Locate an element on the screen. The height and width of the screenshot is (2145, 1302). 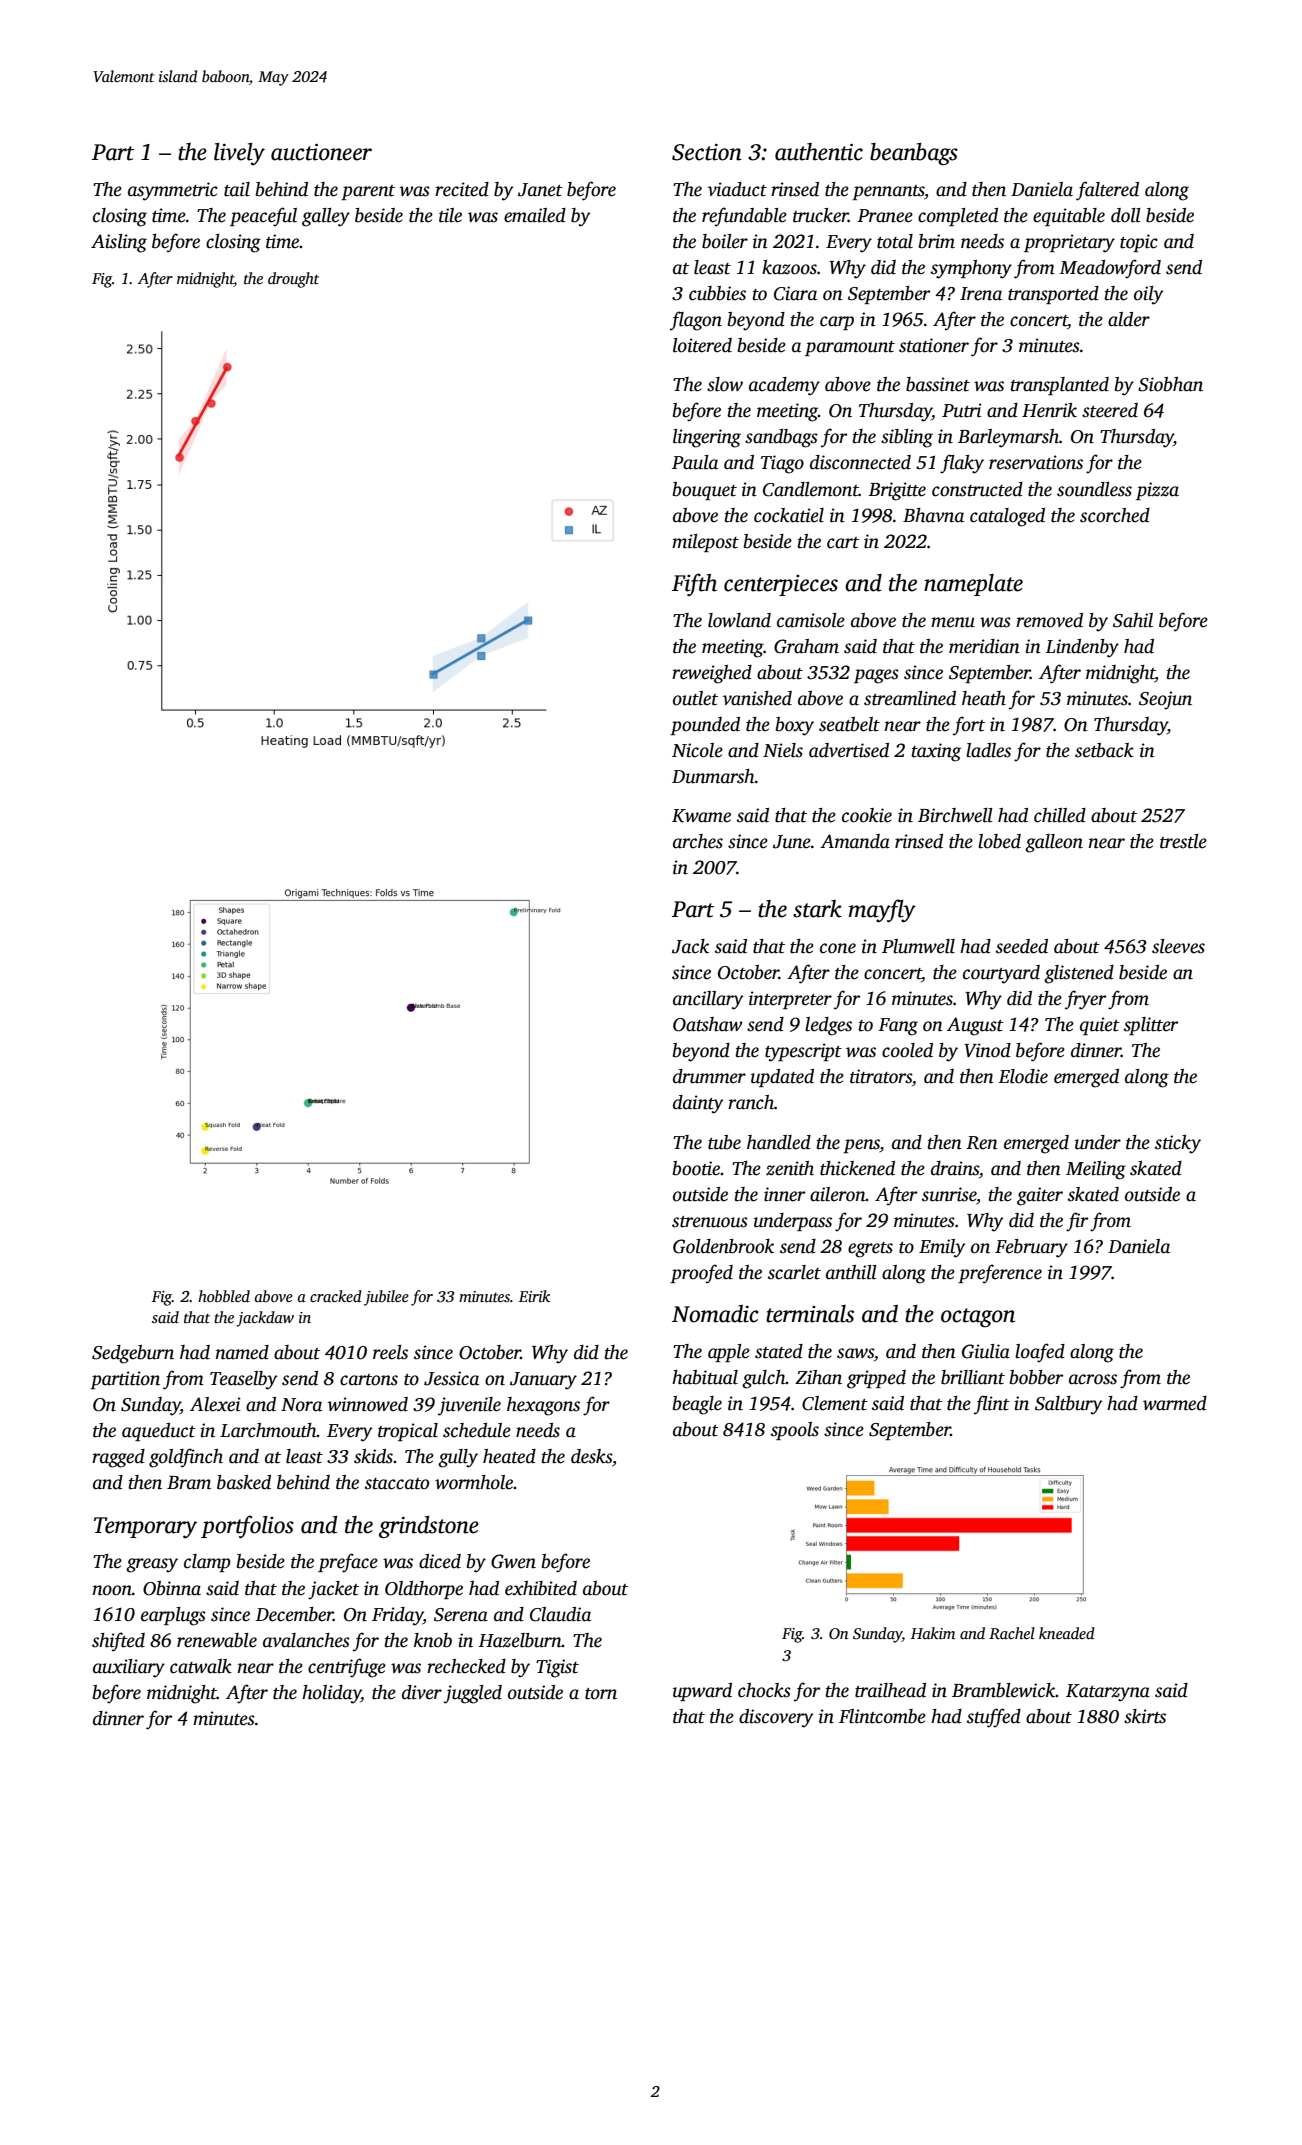
exhibited is located at coordinates (541, 1588).
